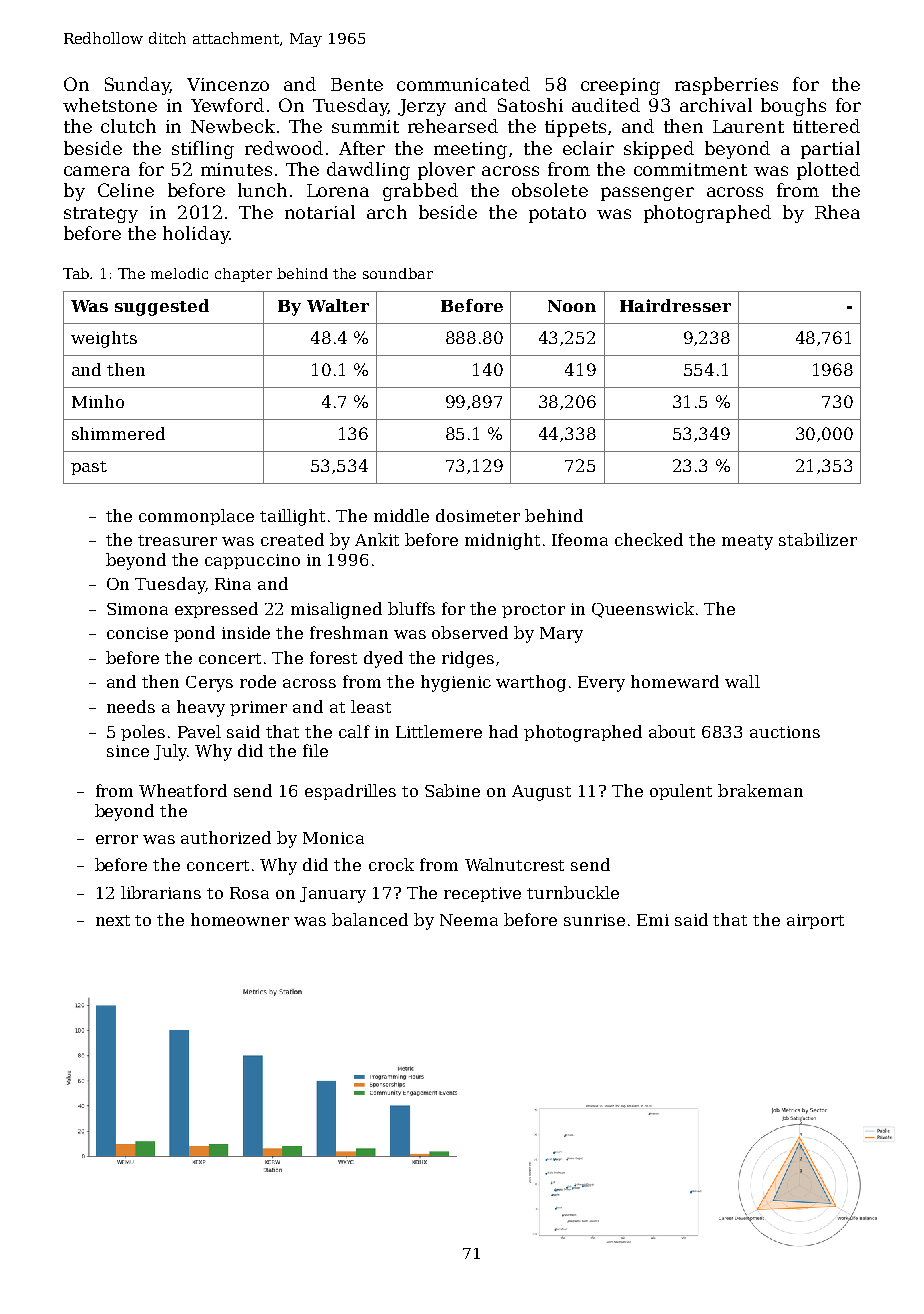 The width and height of the page is (924, 1314). I want to click on Laurent, so click(748, 126).
